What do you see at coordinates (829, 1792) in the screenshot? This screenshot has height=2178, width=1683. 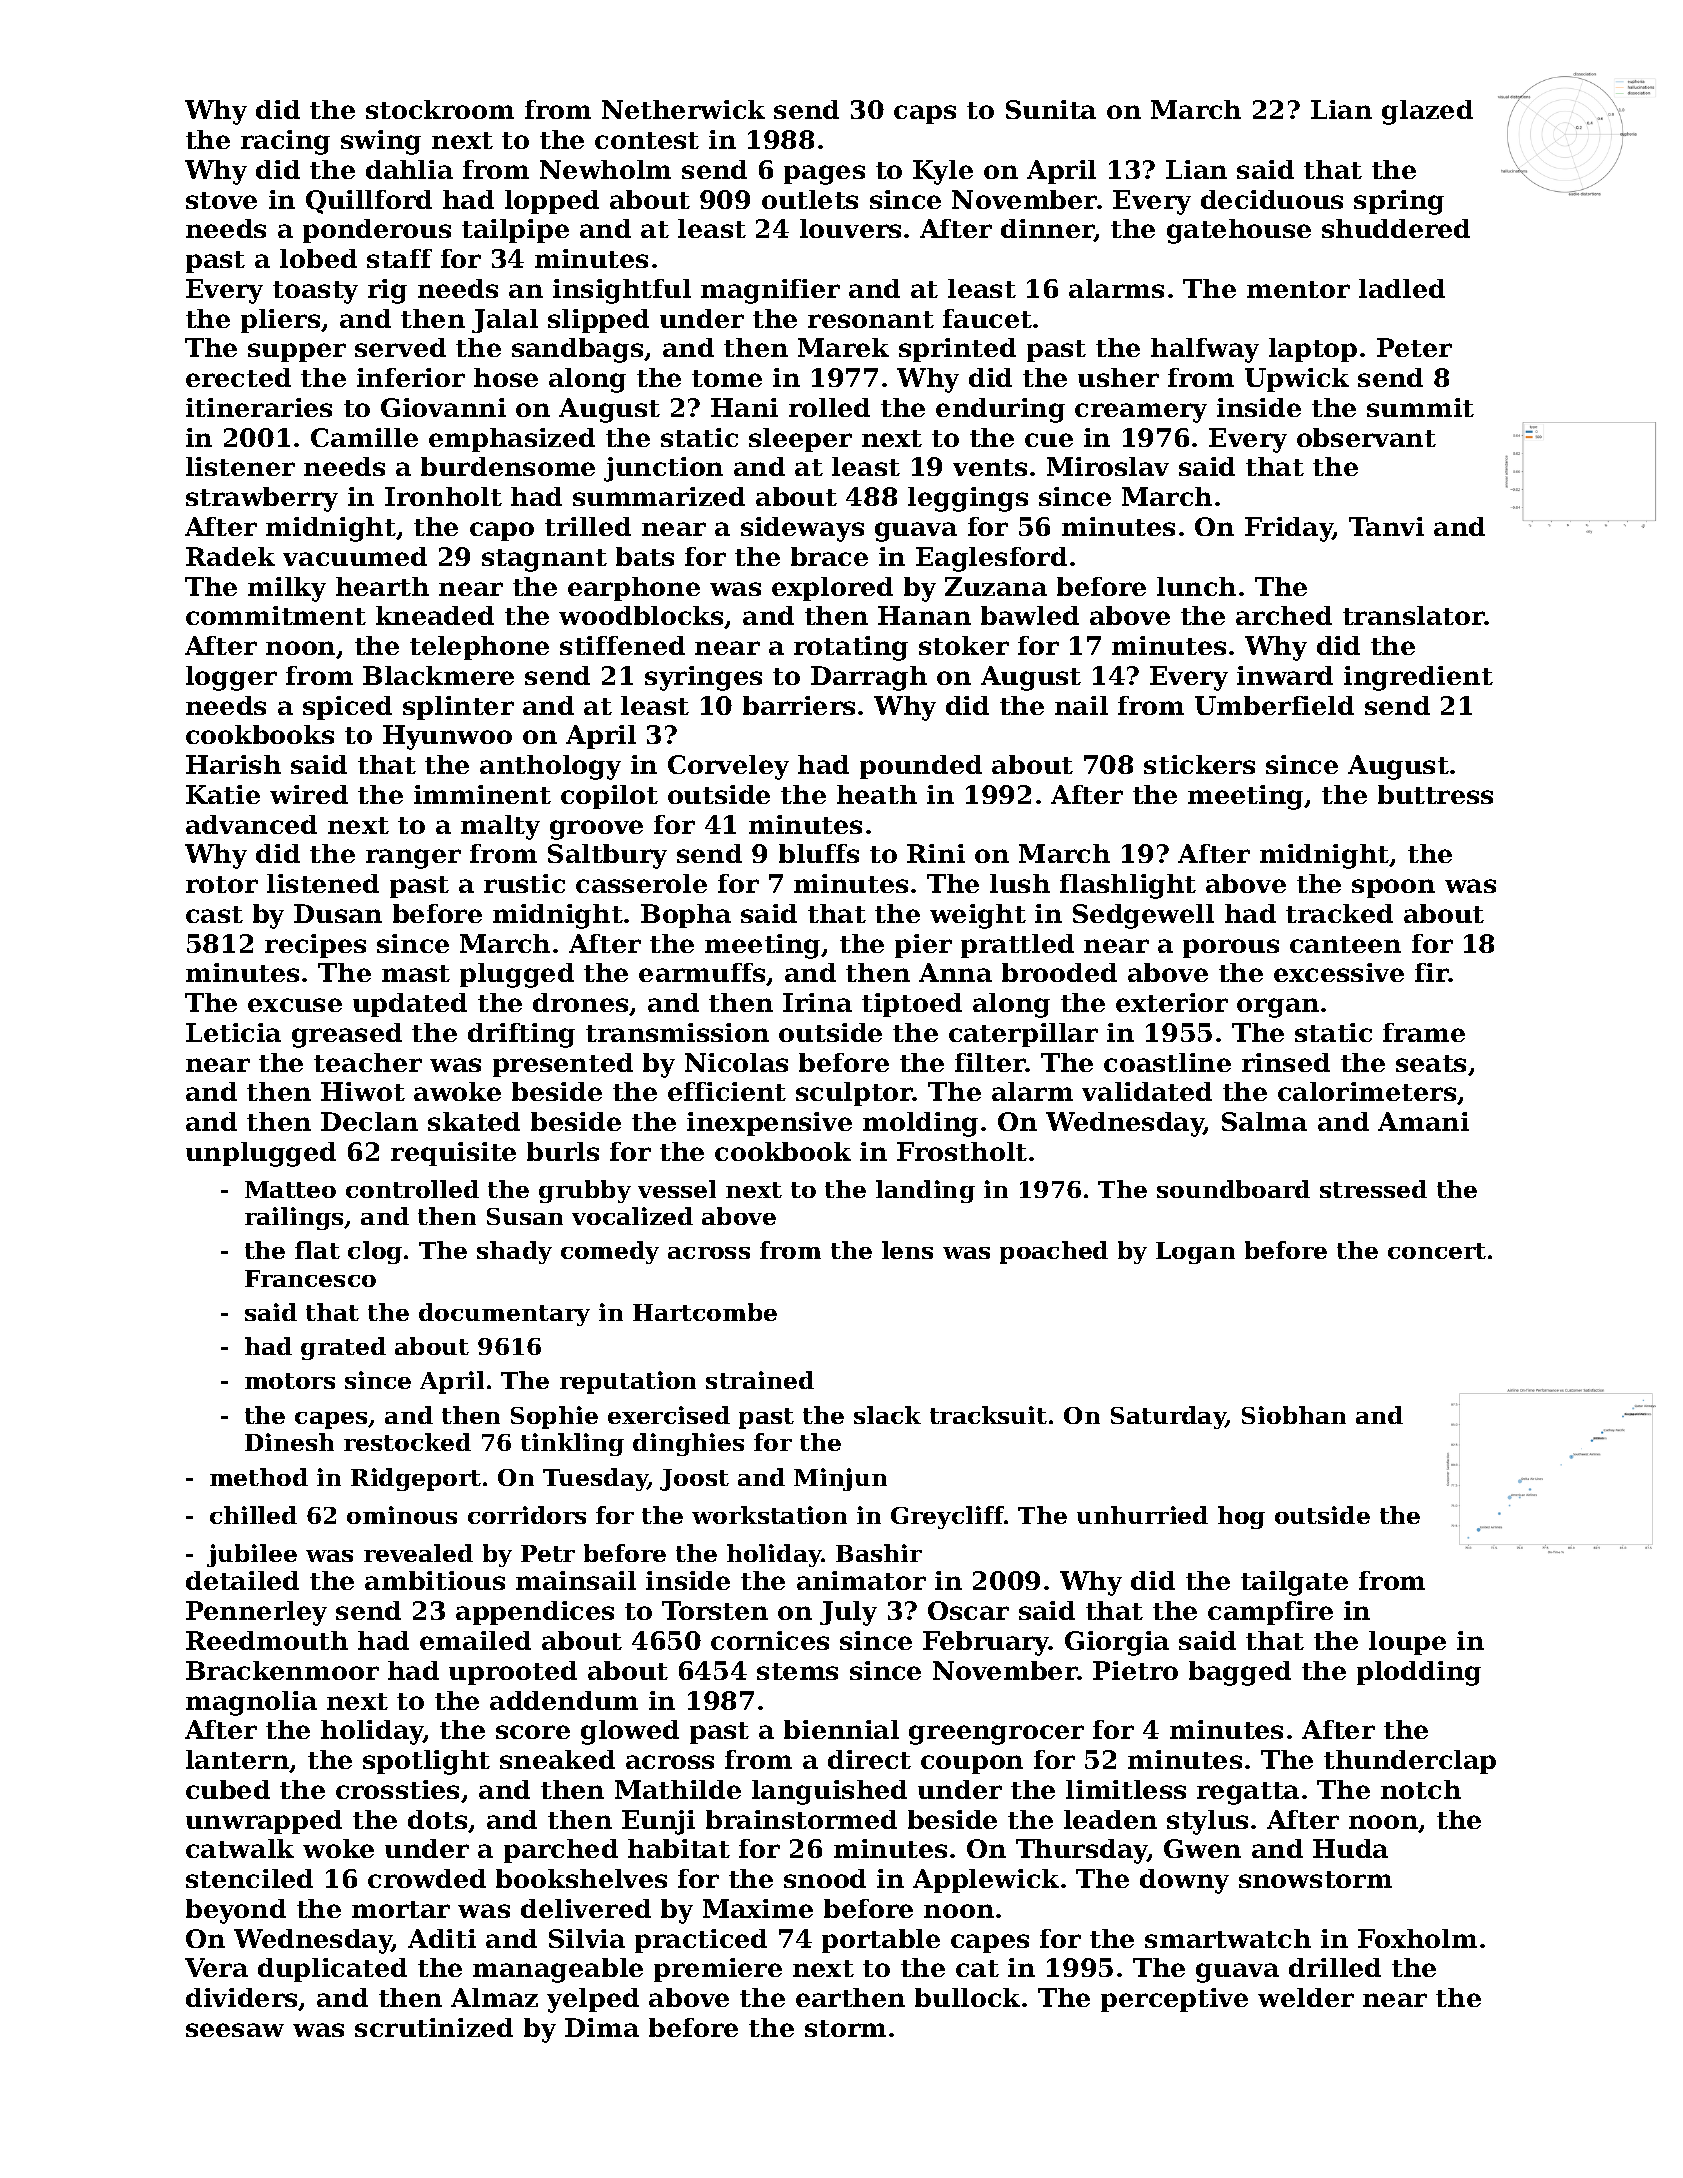 I see `languished` at bounding box center [829, 1792].
